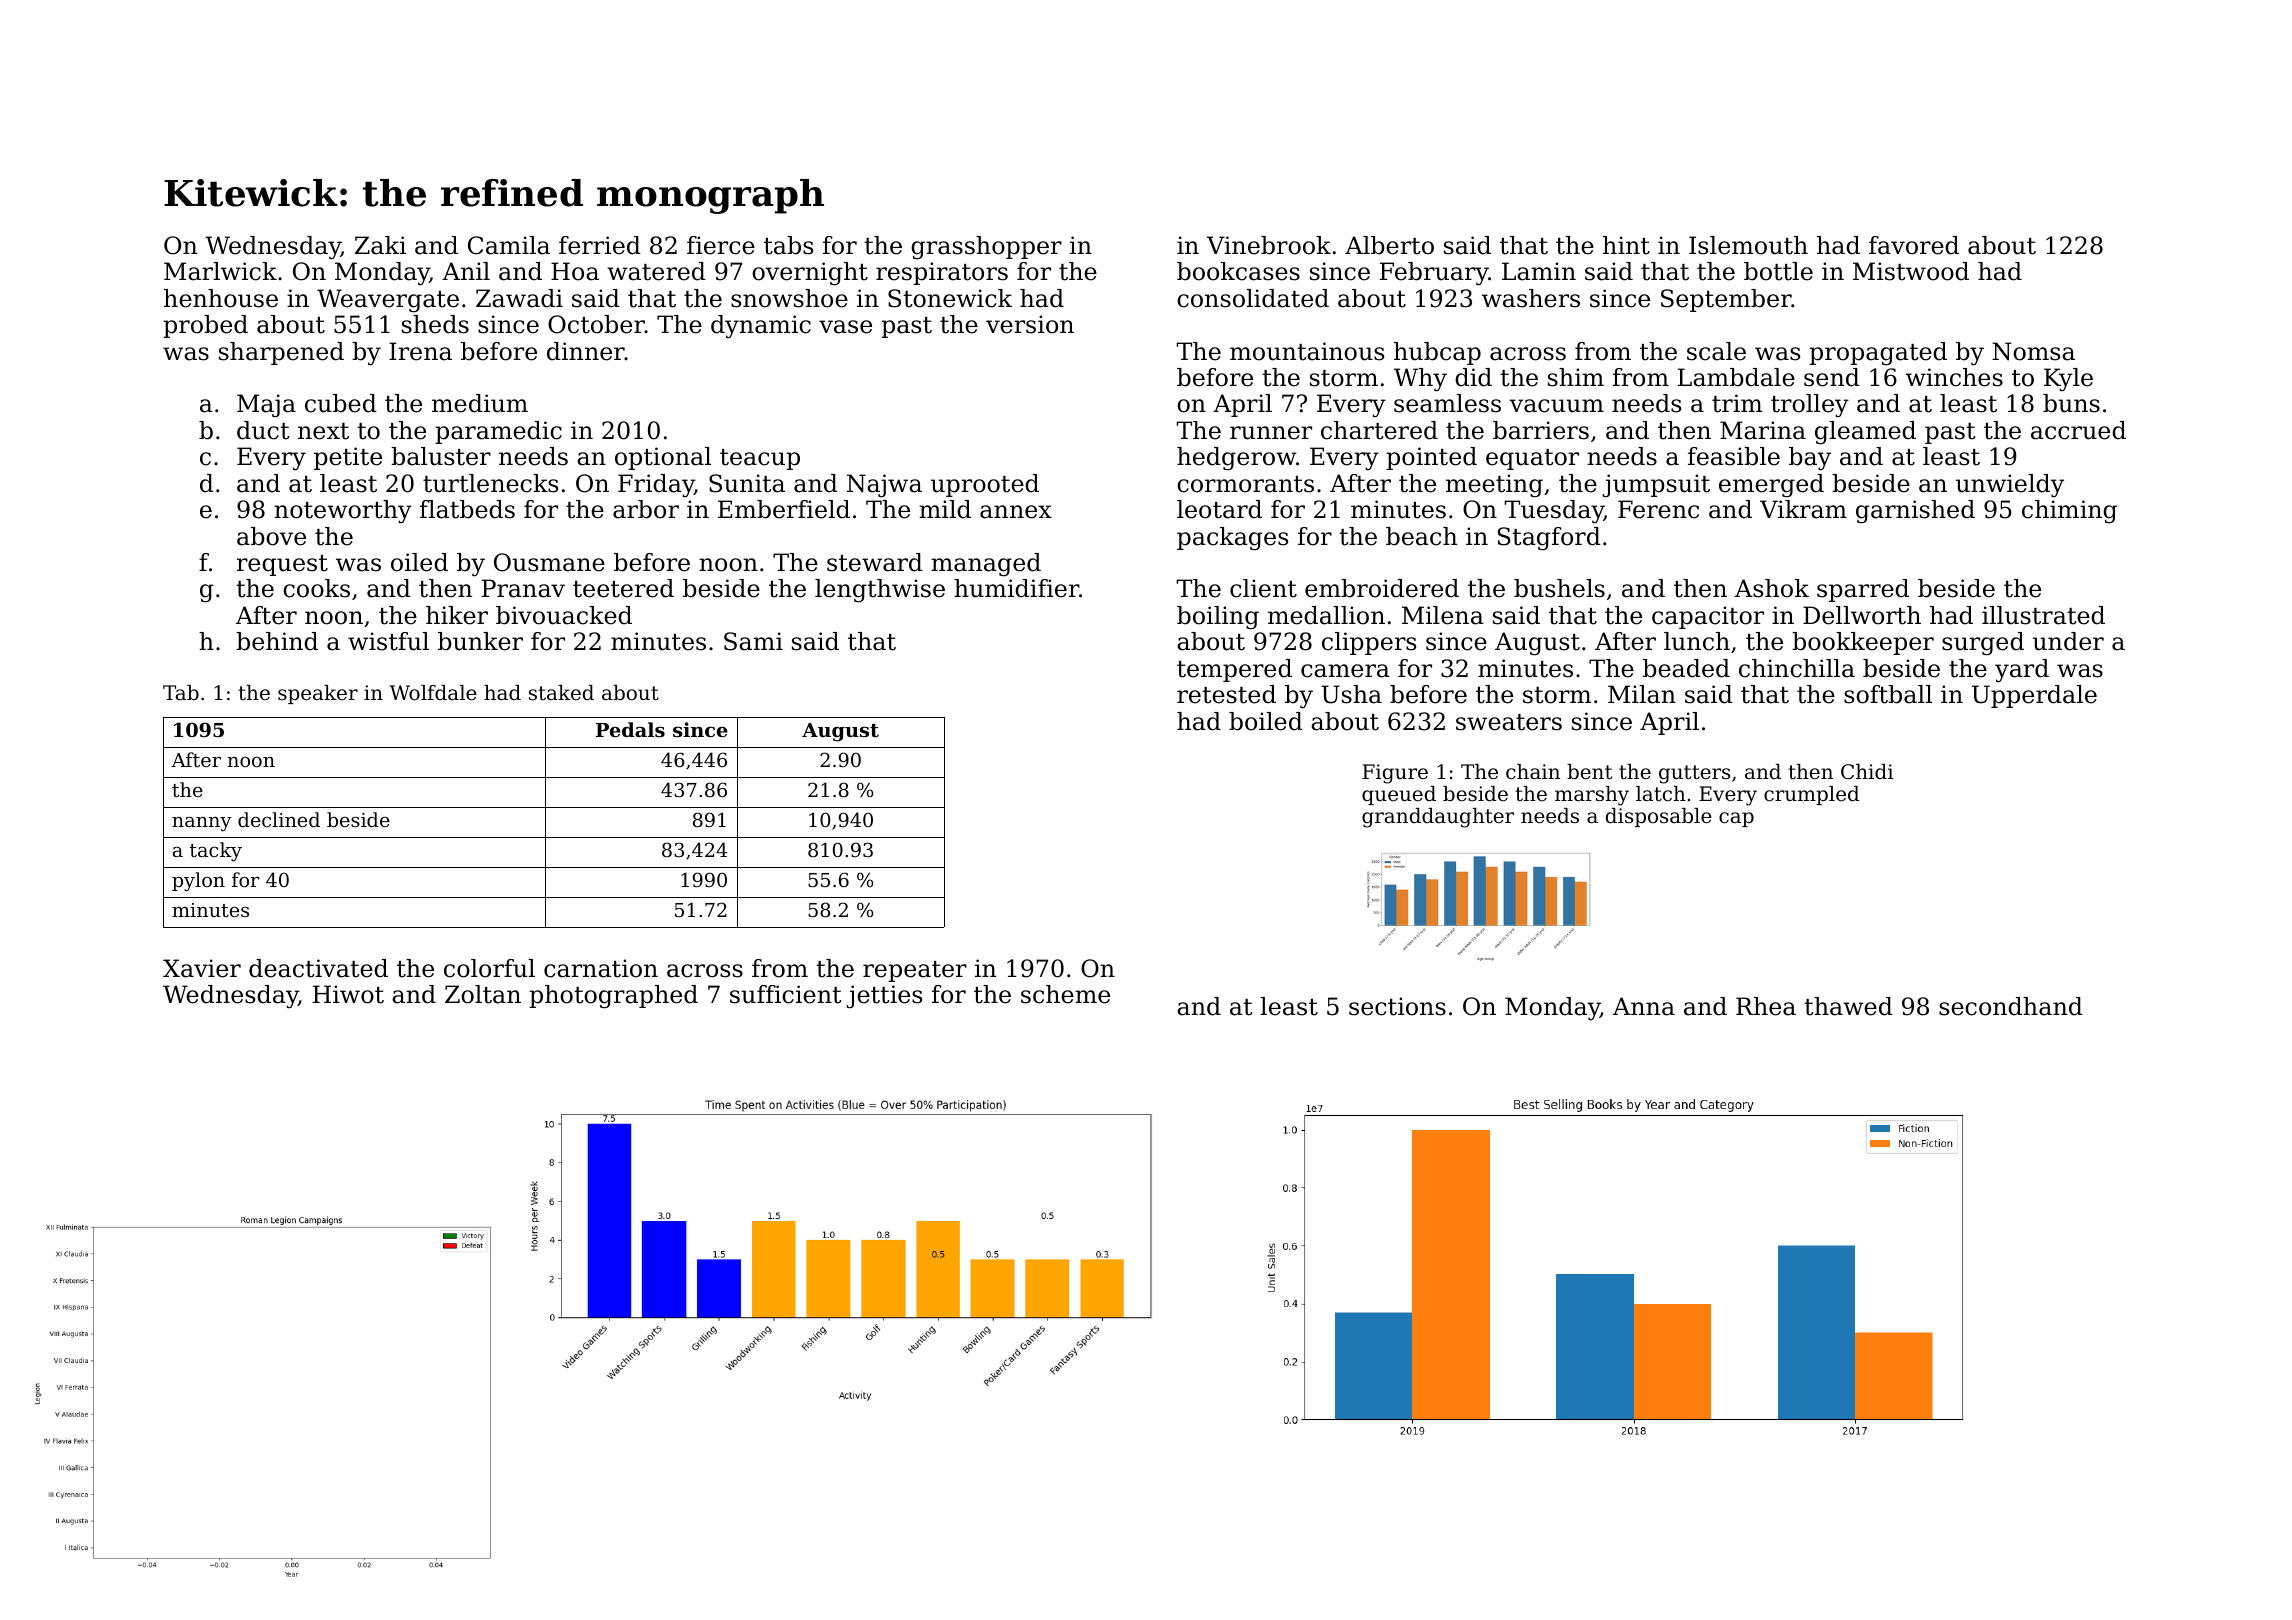 Image resolution: width=2292 pixels, height=1620 pixels. What do you see at coordinates (348, 994) in the page?
I see `Hiwot` at bounding box center [348, 994].
